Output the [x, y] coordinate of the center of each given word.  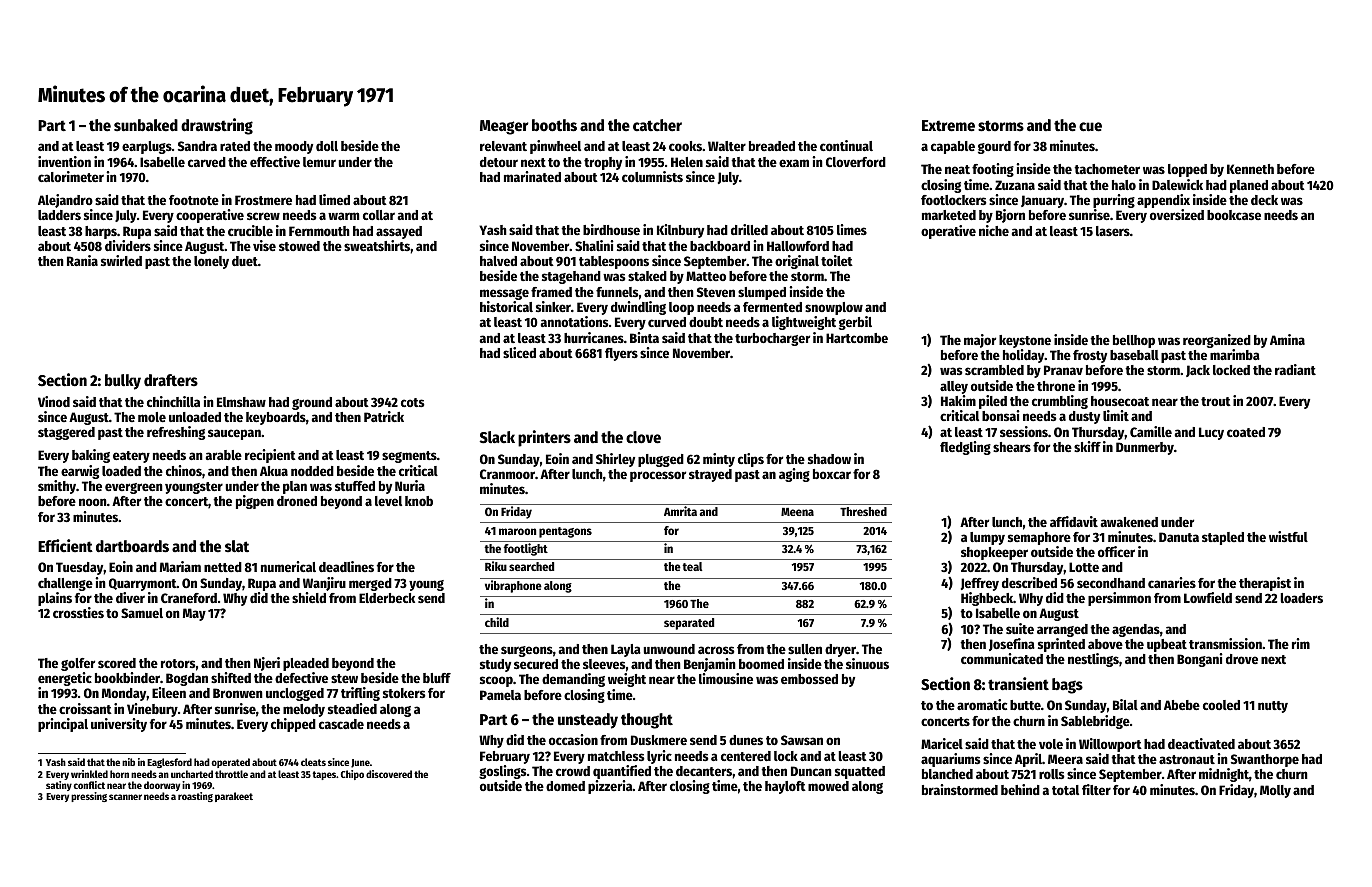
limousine [726, 678]
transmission [1225, 643]
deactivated [1201, 743]
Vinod [54, 401]
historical [506, 306]
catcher [657, 125]
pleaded [306, 664]
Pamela [500, 695]
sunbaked [146, 125]
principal [63, 725]
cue [1090, 127]
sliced [519, 352]
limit [1116, 415]
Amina [1287, 339]
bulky [123, 382]
